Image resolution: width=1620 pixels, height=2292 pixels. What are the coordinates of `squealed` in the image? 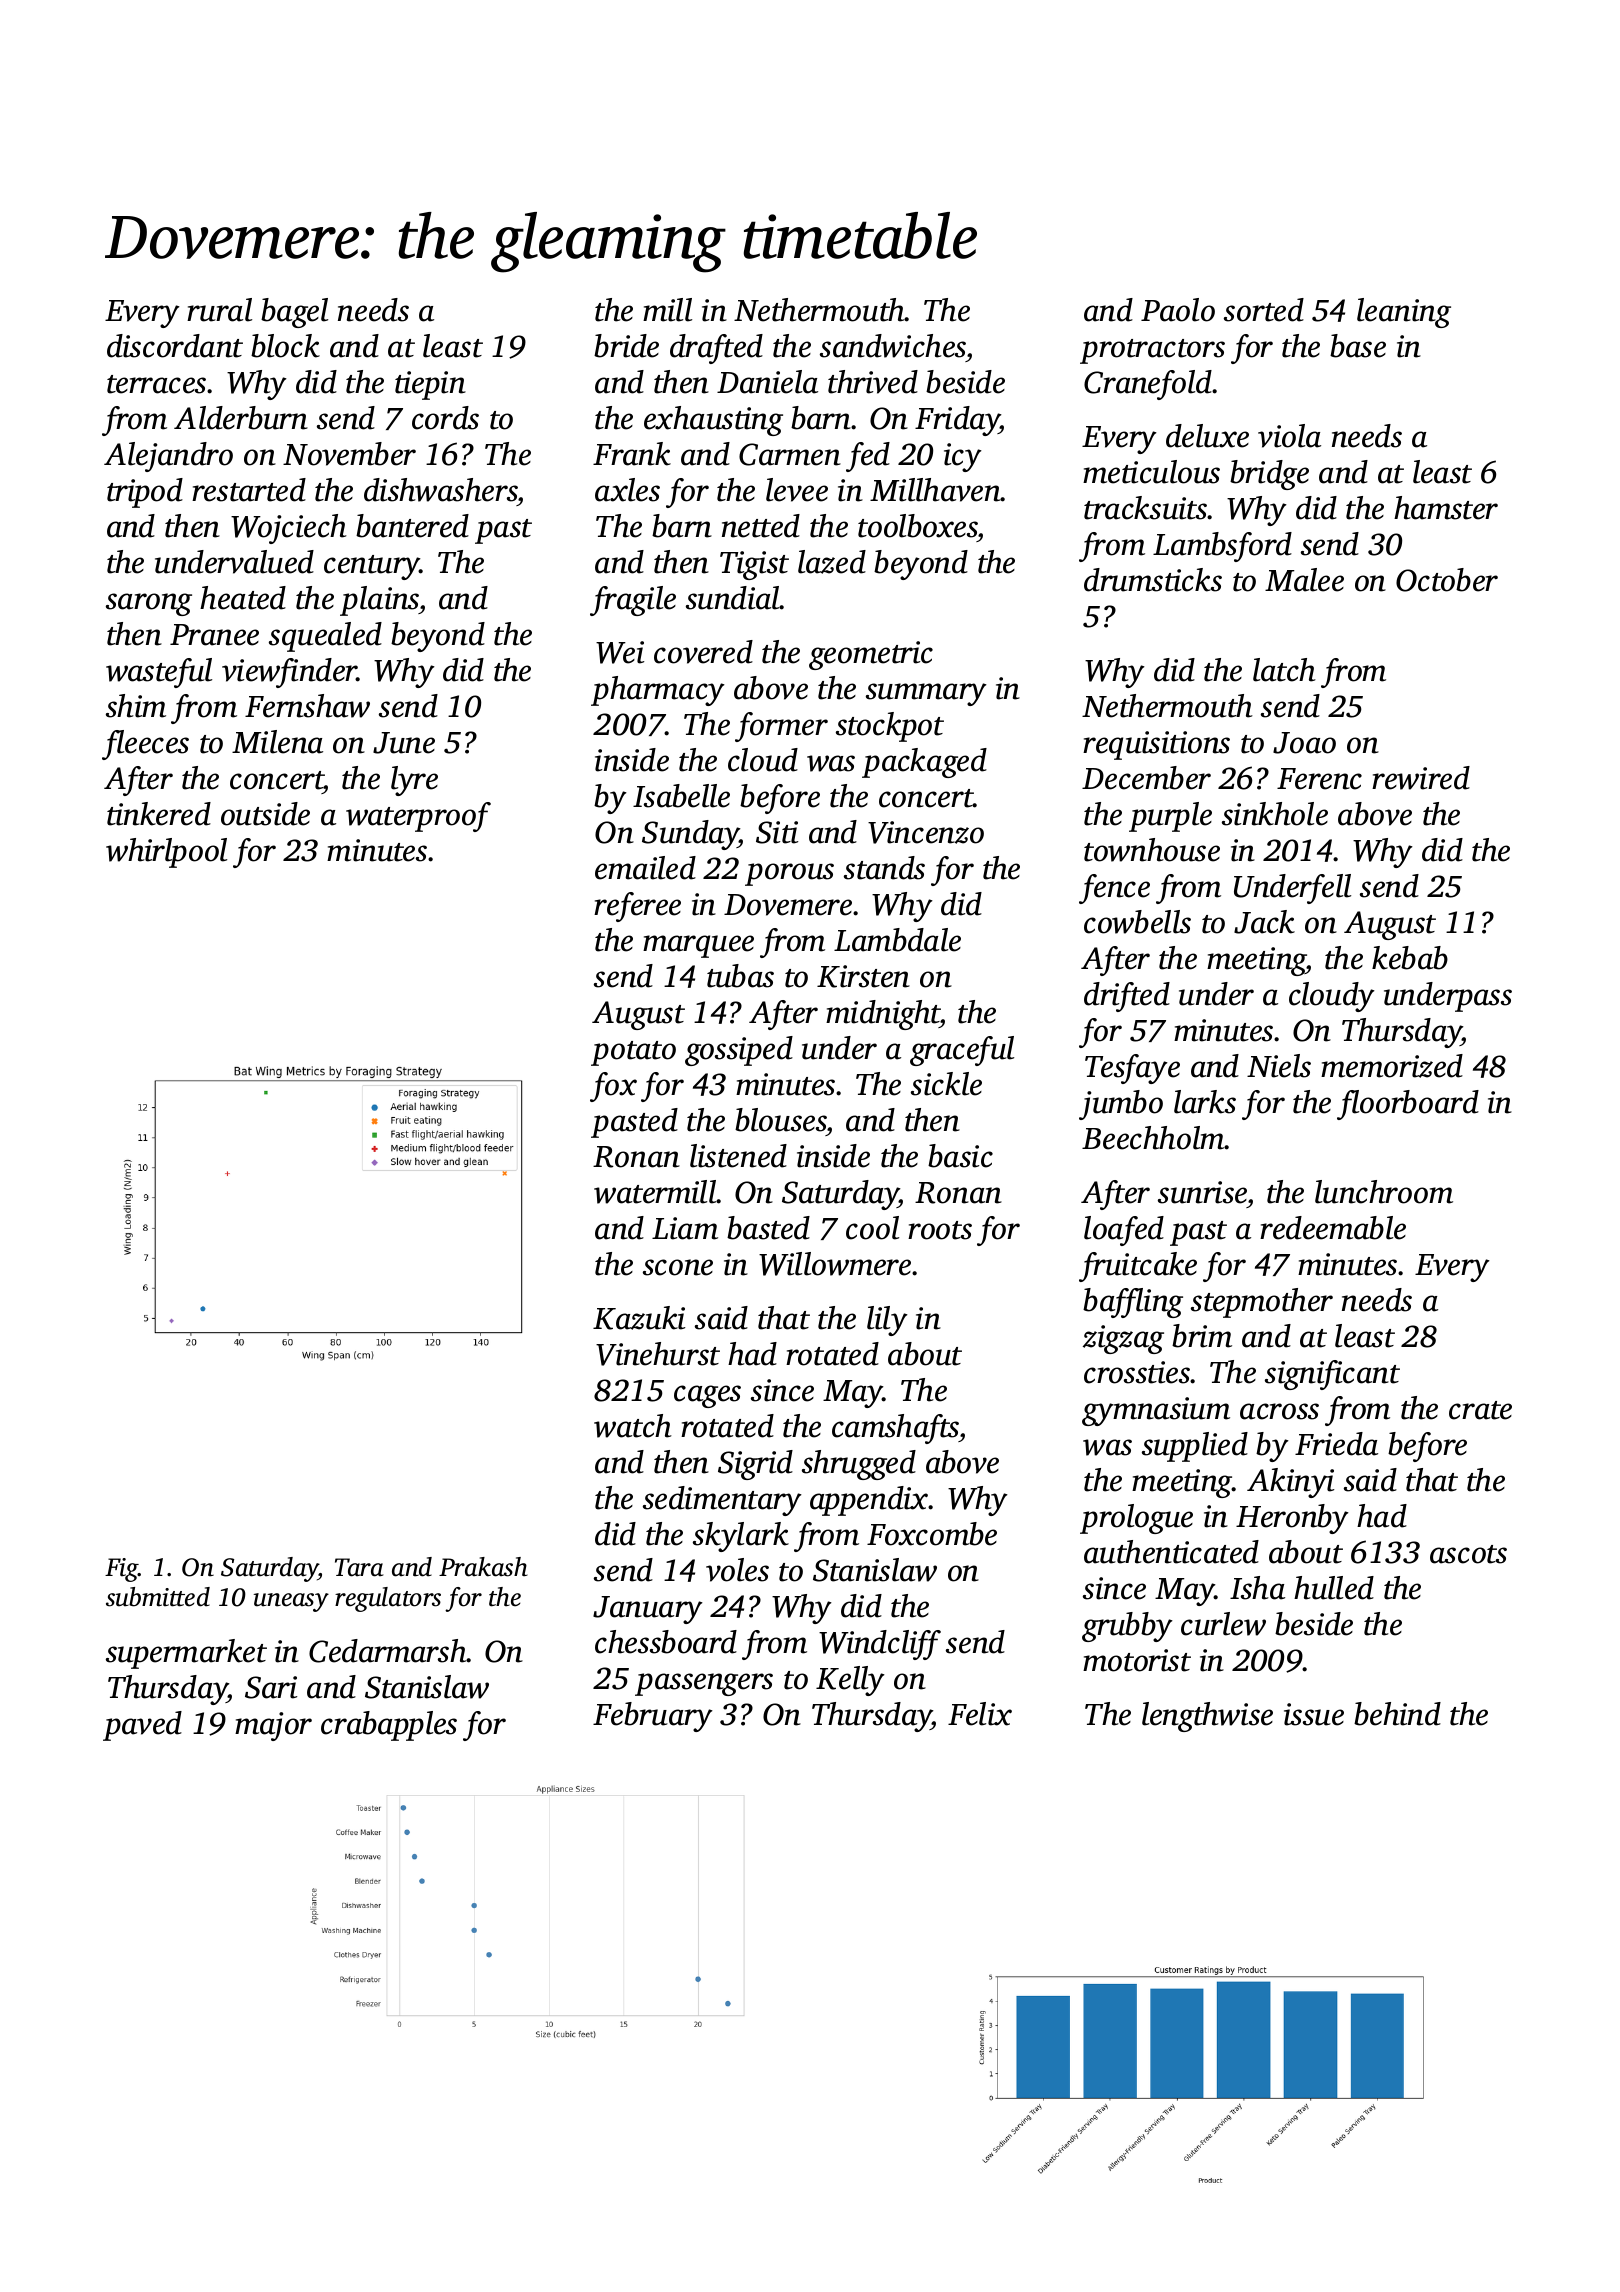 It's located at (325, 637).
